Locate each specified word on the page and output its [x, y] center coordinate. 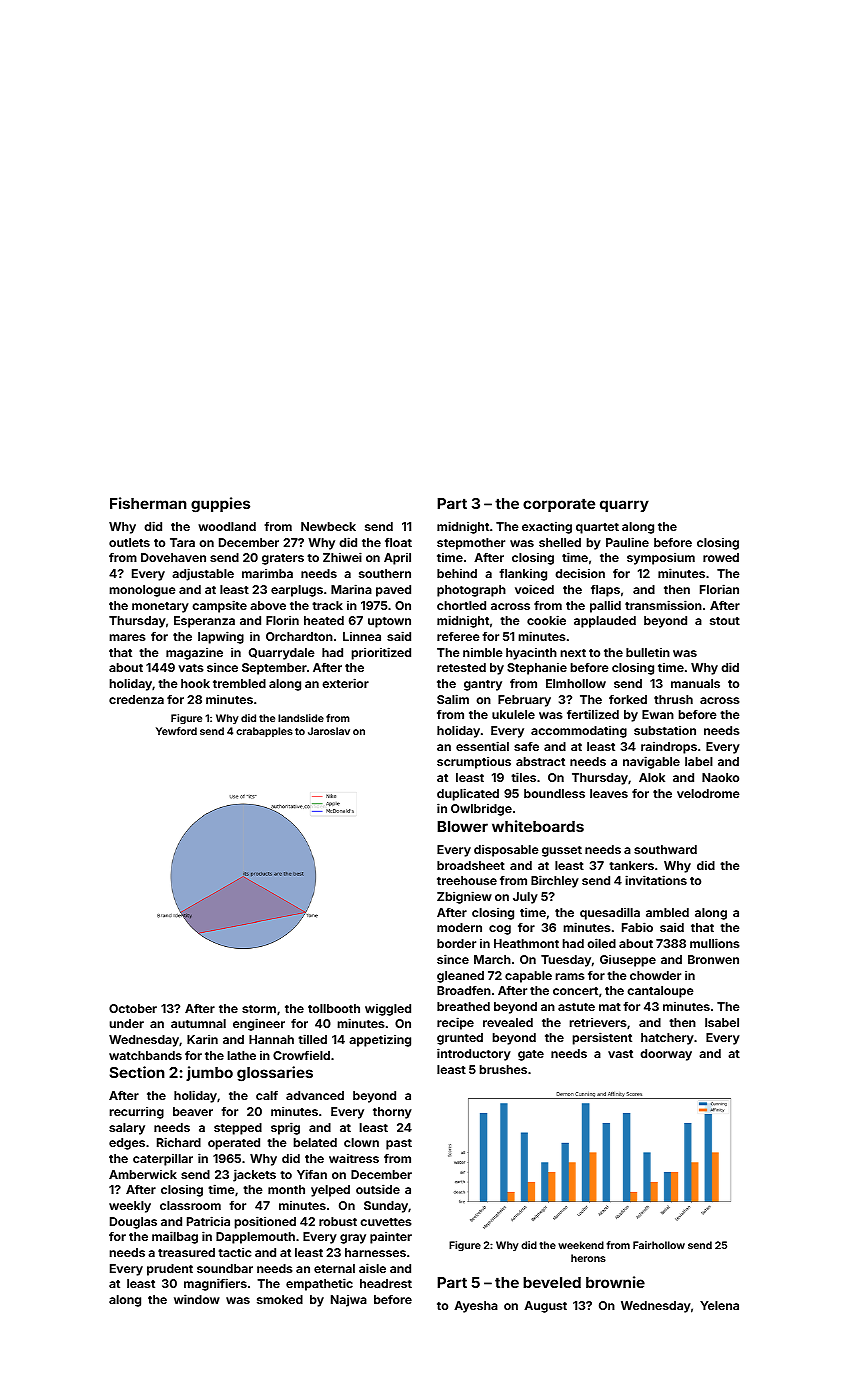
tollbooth [334, 1008]
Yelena [719, 1305]
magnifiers [215, 1284]
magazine [194, 654]
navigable [651, 762]
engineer [259, 1024]
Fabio [637, 927]
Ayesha [476, 1307]
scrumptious [474, 763]
